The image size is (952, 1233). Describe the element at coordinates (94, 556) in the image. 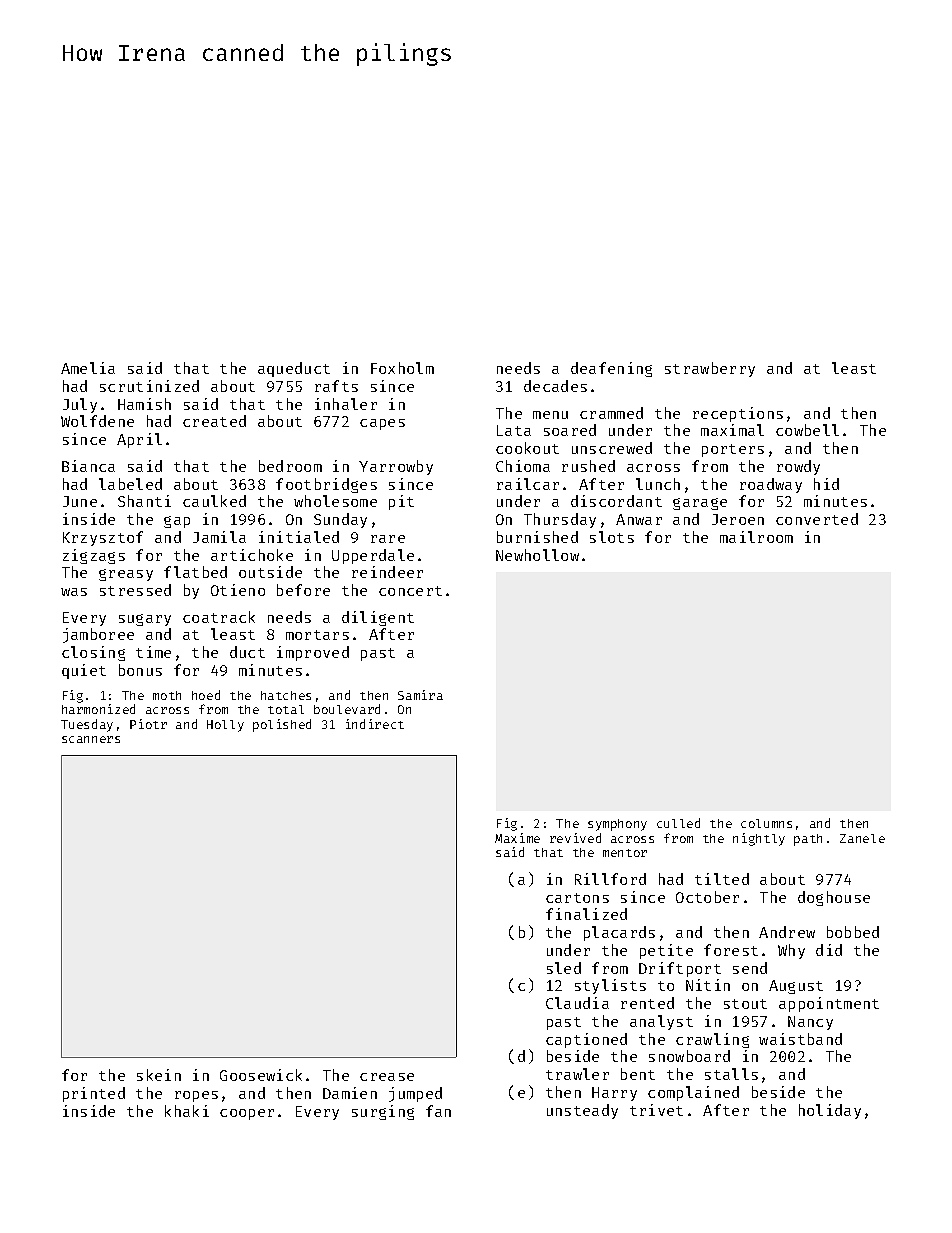

I see `zigzags` at that location.
